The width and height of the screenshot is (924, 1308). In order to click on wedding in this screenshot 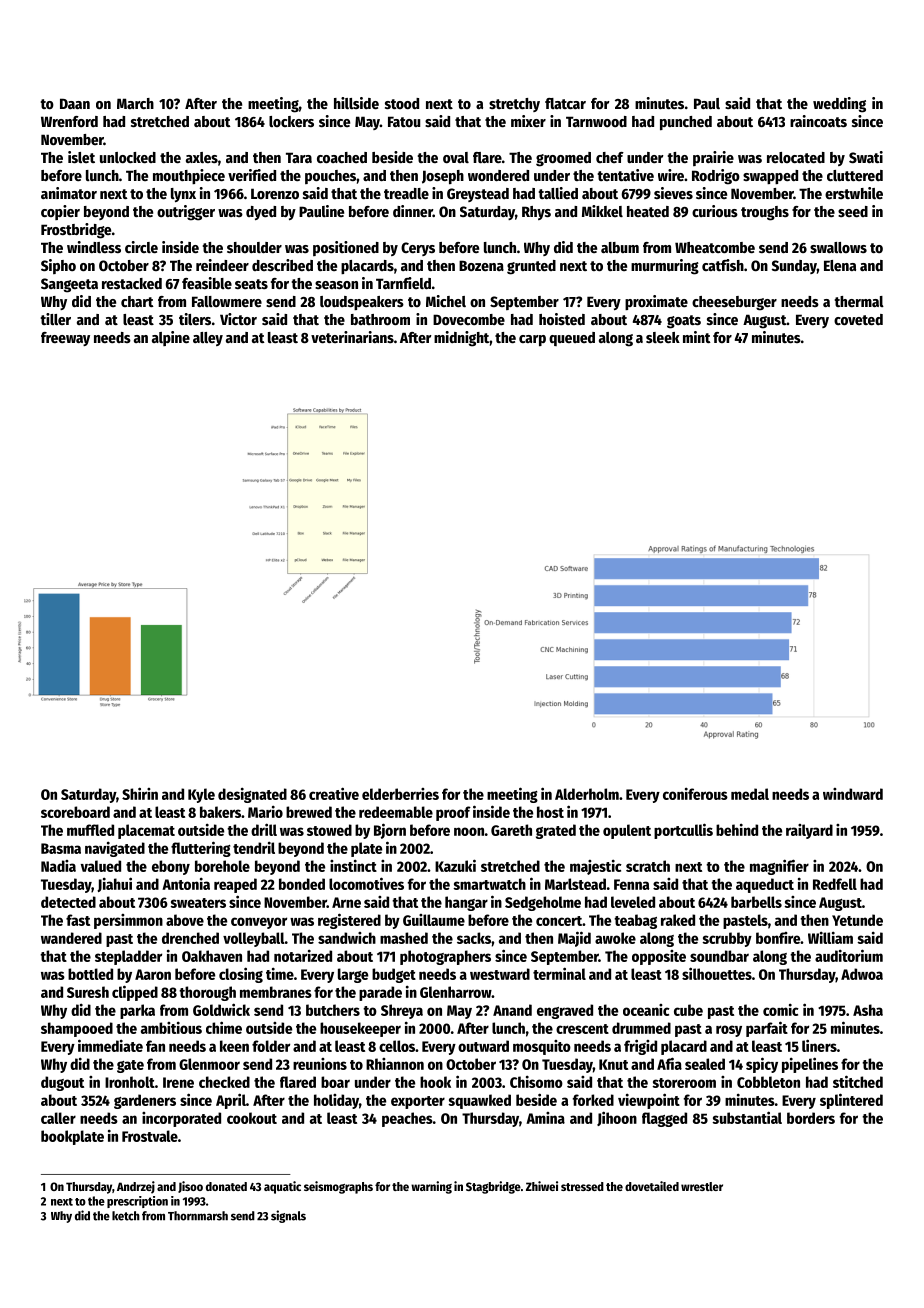, I will do `click(839, 105)`.
